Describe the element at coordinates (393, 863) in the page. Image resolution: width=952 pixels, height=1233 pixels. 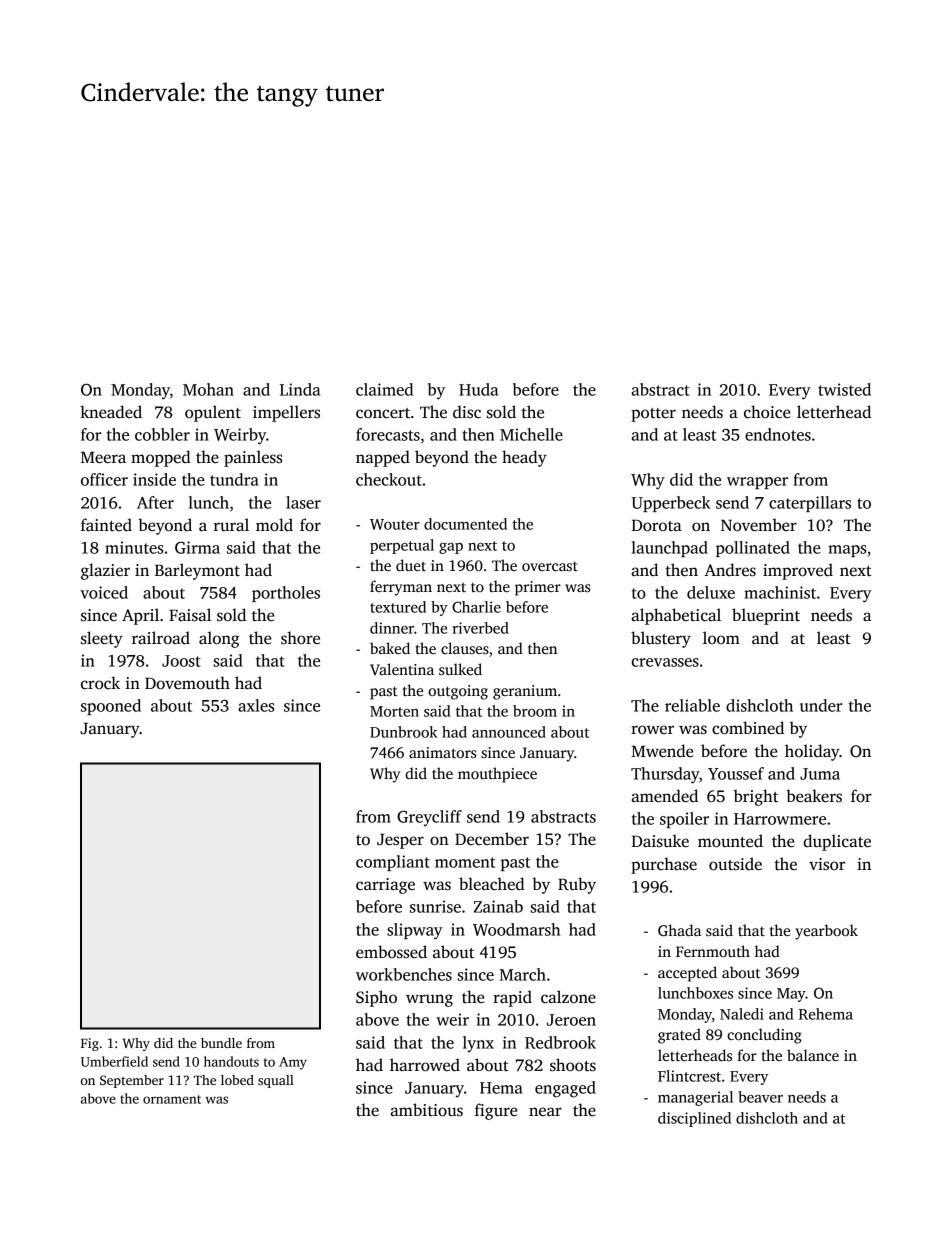
I see `compliant` at that location.
